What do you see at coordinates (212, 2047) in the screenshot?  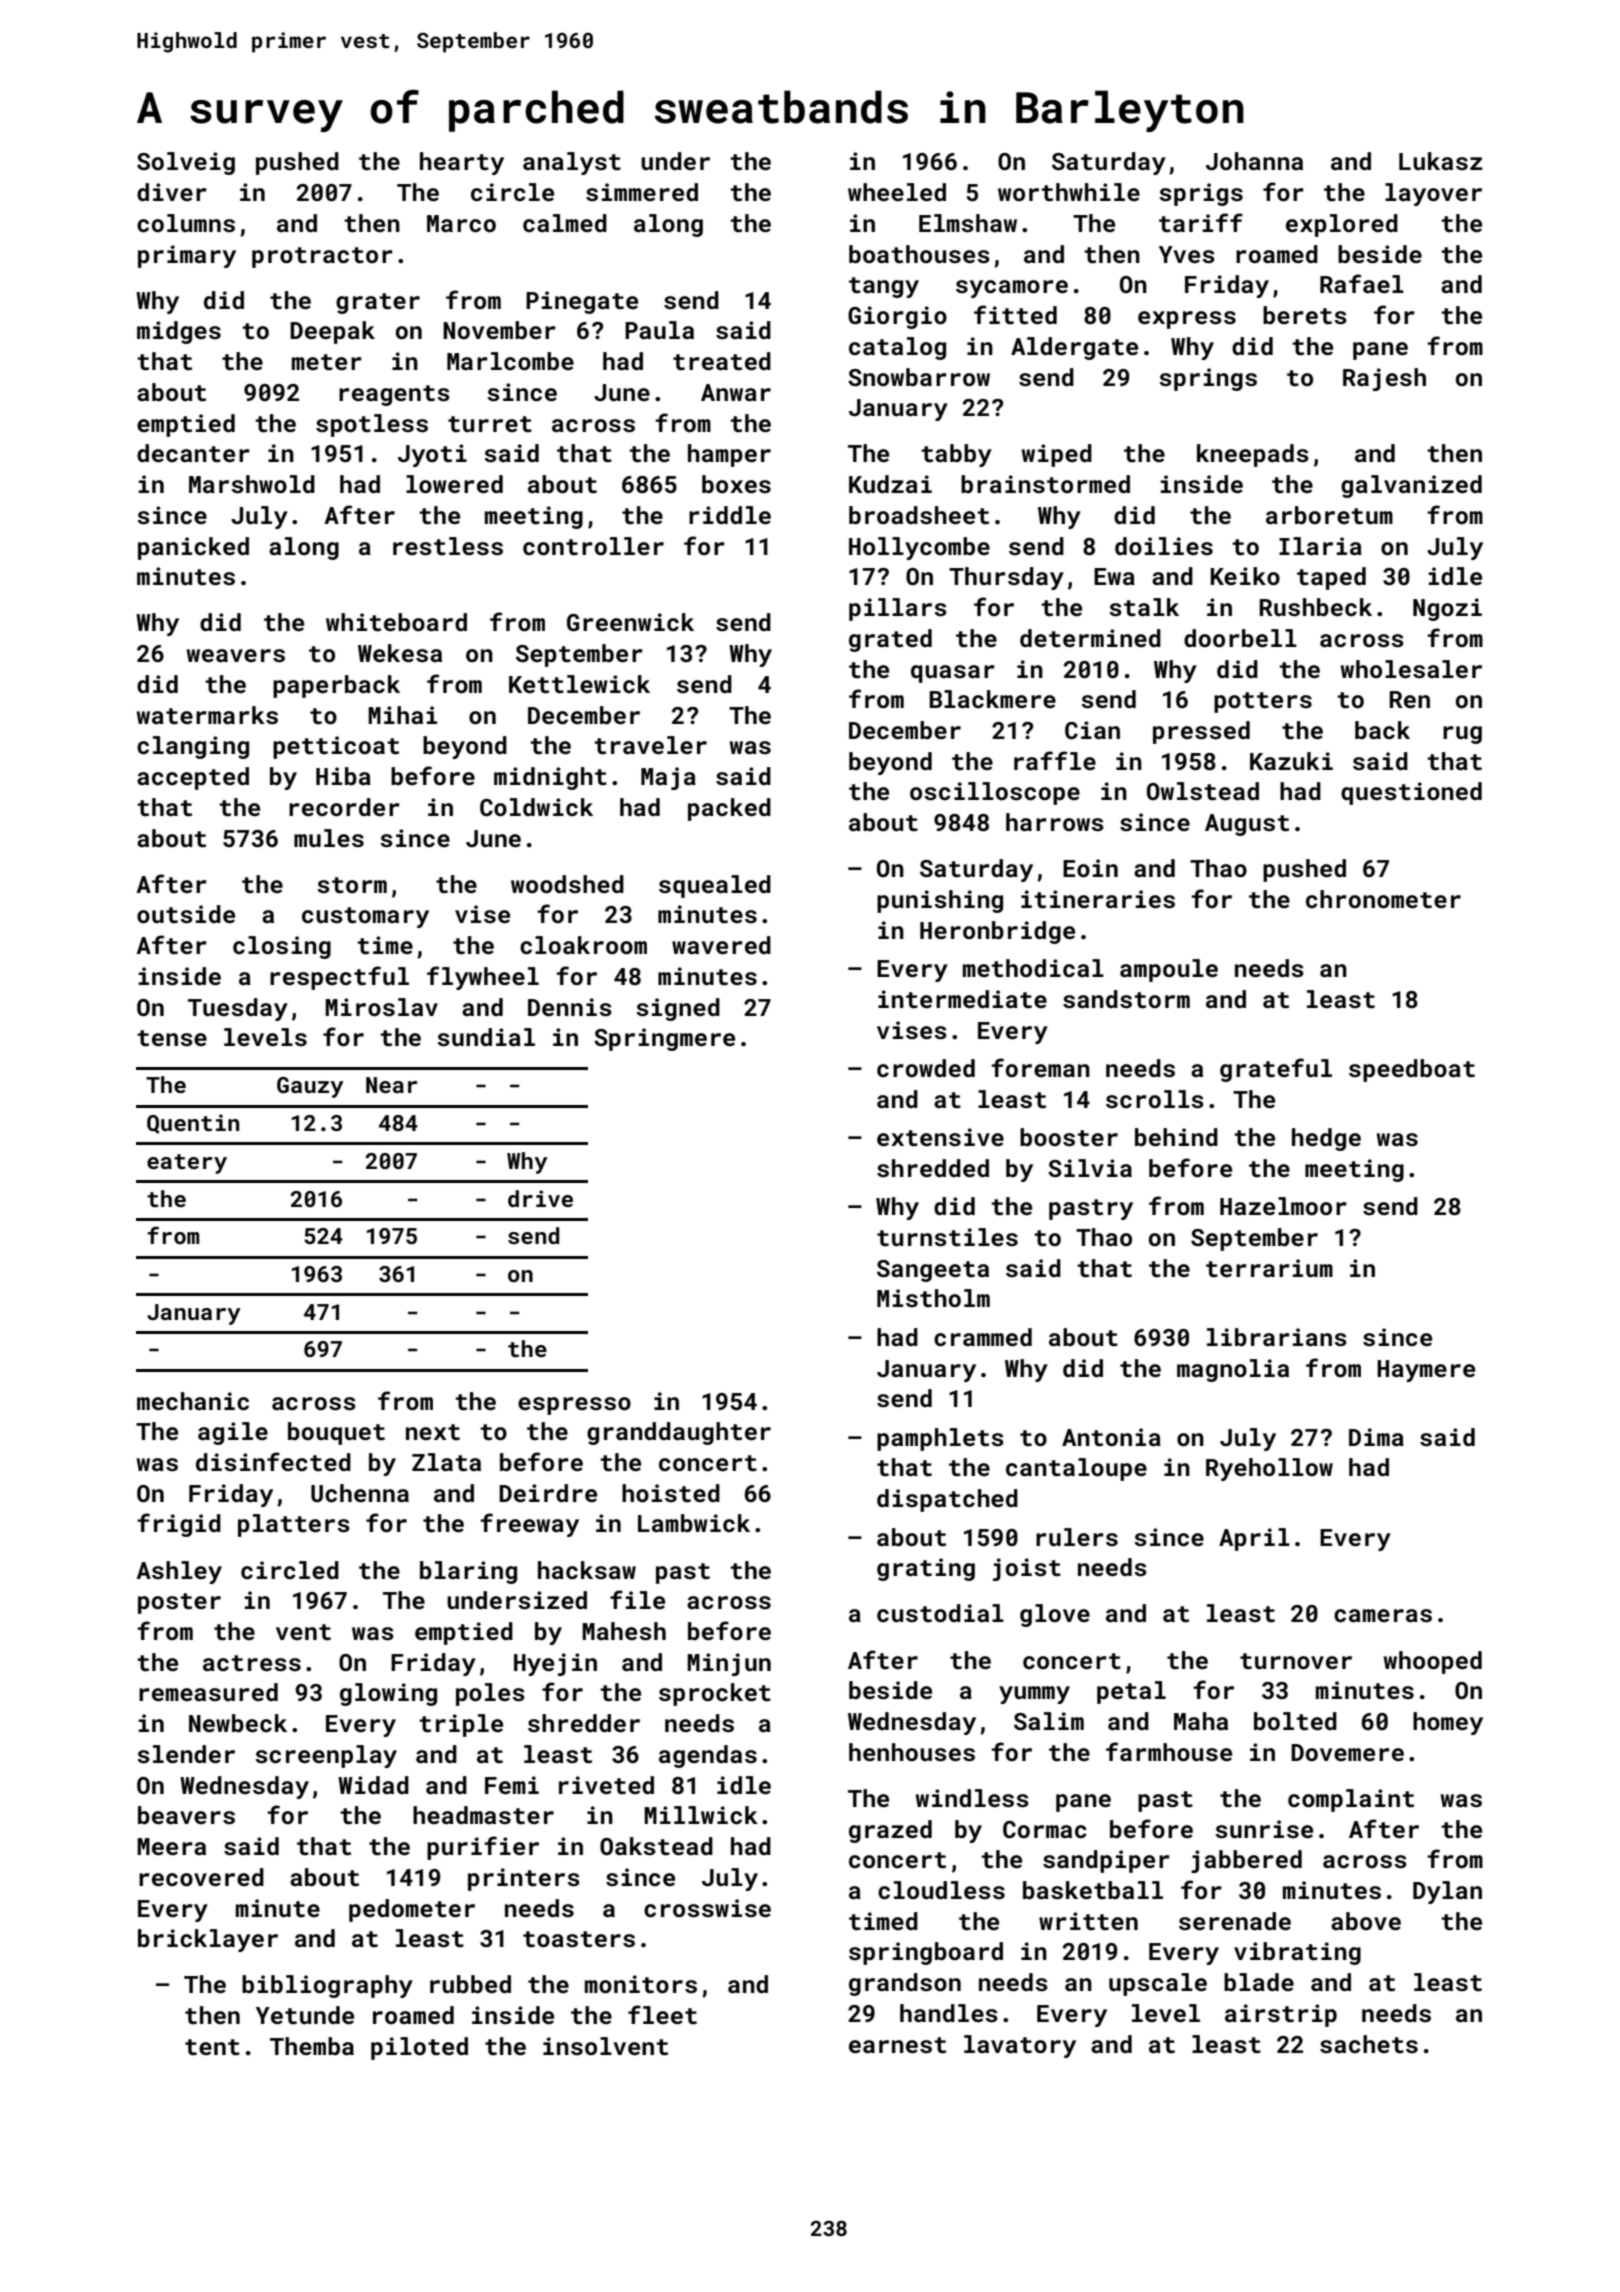 I see `tent` at bounding box center [212, 2047].
